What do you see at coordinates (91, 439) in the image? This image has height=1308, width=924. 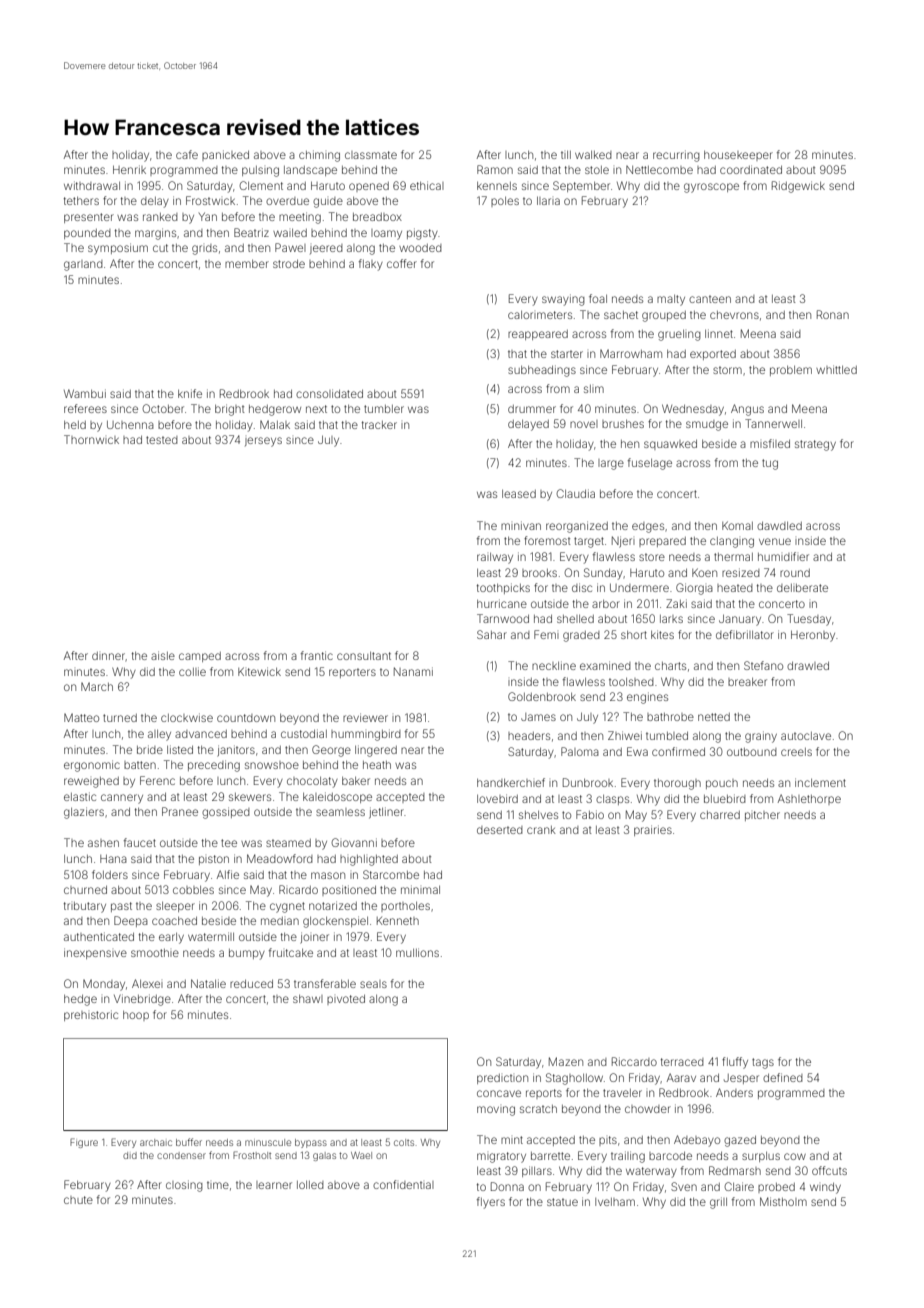 I see `Thornwick` at bounding box center [91, 439].
